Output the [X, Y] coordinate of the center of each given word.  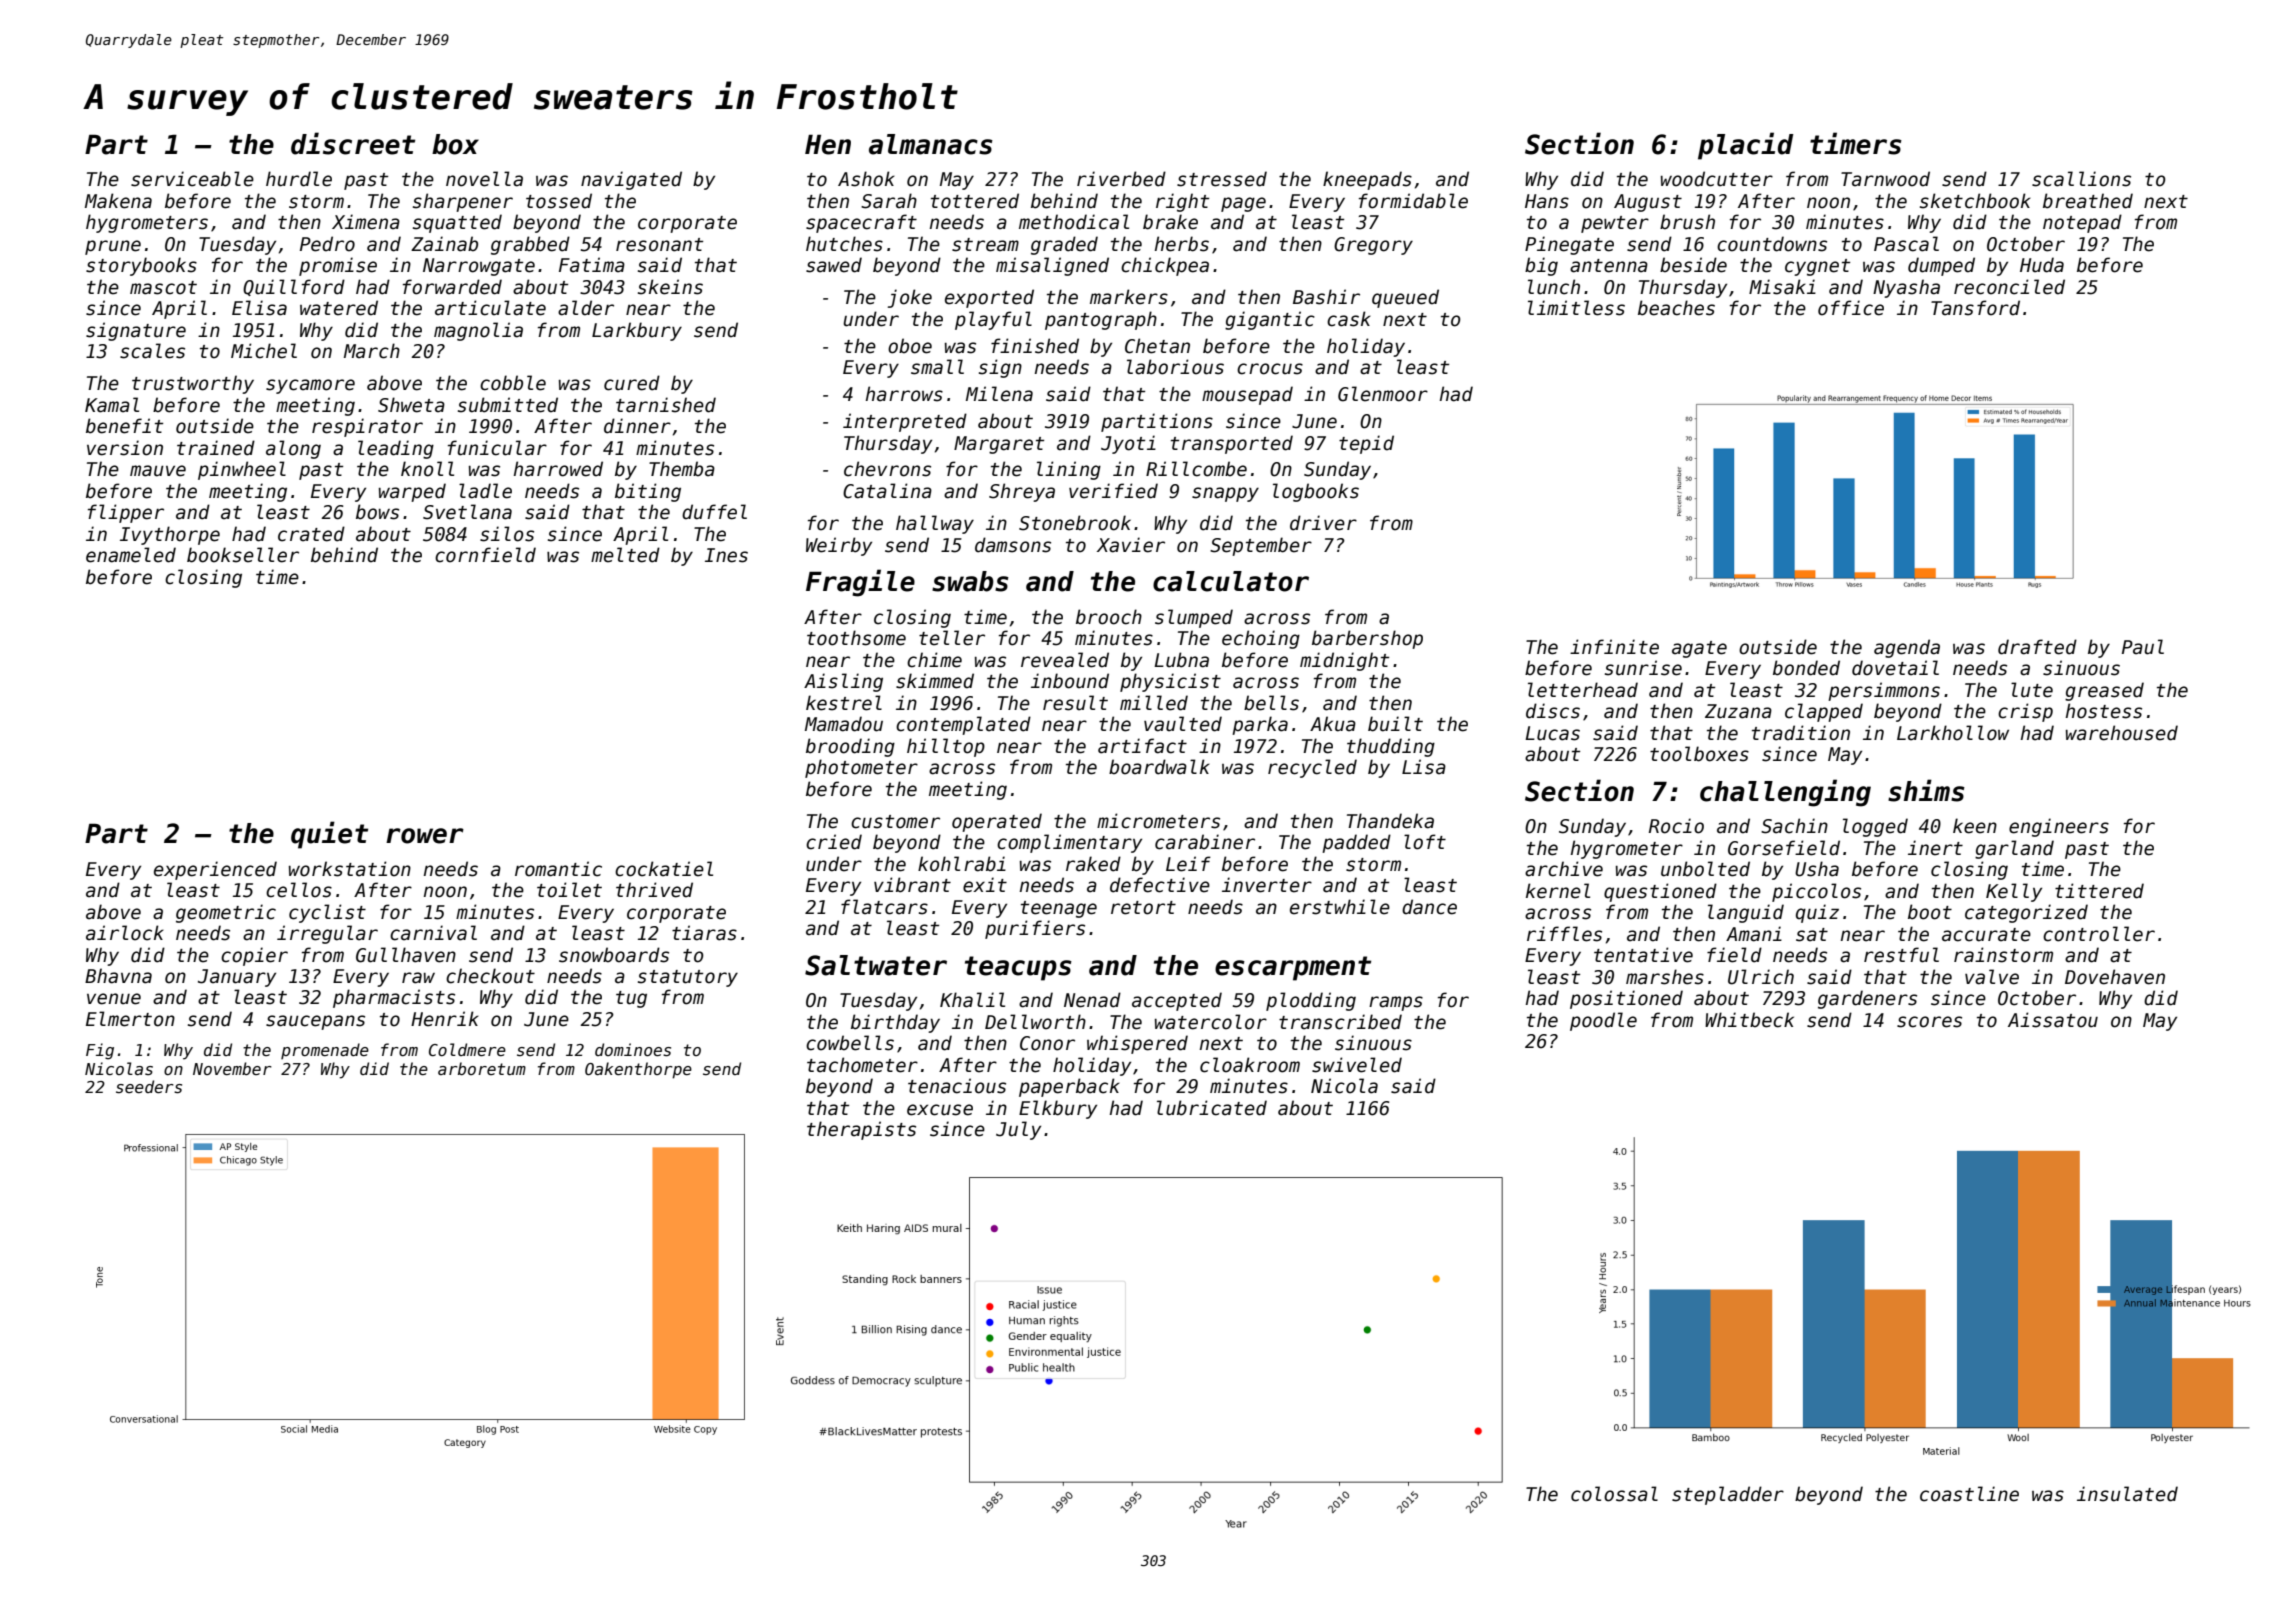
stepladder [1728, 1495]
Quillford [294, 287]
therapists [861, 1130]
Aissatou [2053, 1020]
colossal [1614, 1494]
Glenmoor [1383, 394]
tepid [1366, 444]
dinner [637, 426]
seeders [149, 1087]
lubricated [1212, 1108]
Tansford [1975, 308]
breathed [2088, 201]
